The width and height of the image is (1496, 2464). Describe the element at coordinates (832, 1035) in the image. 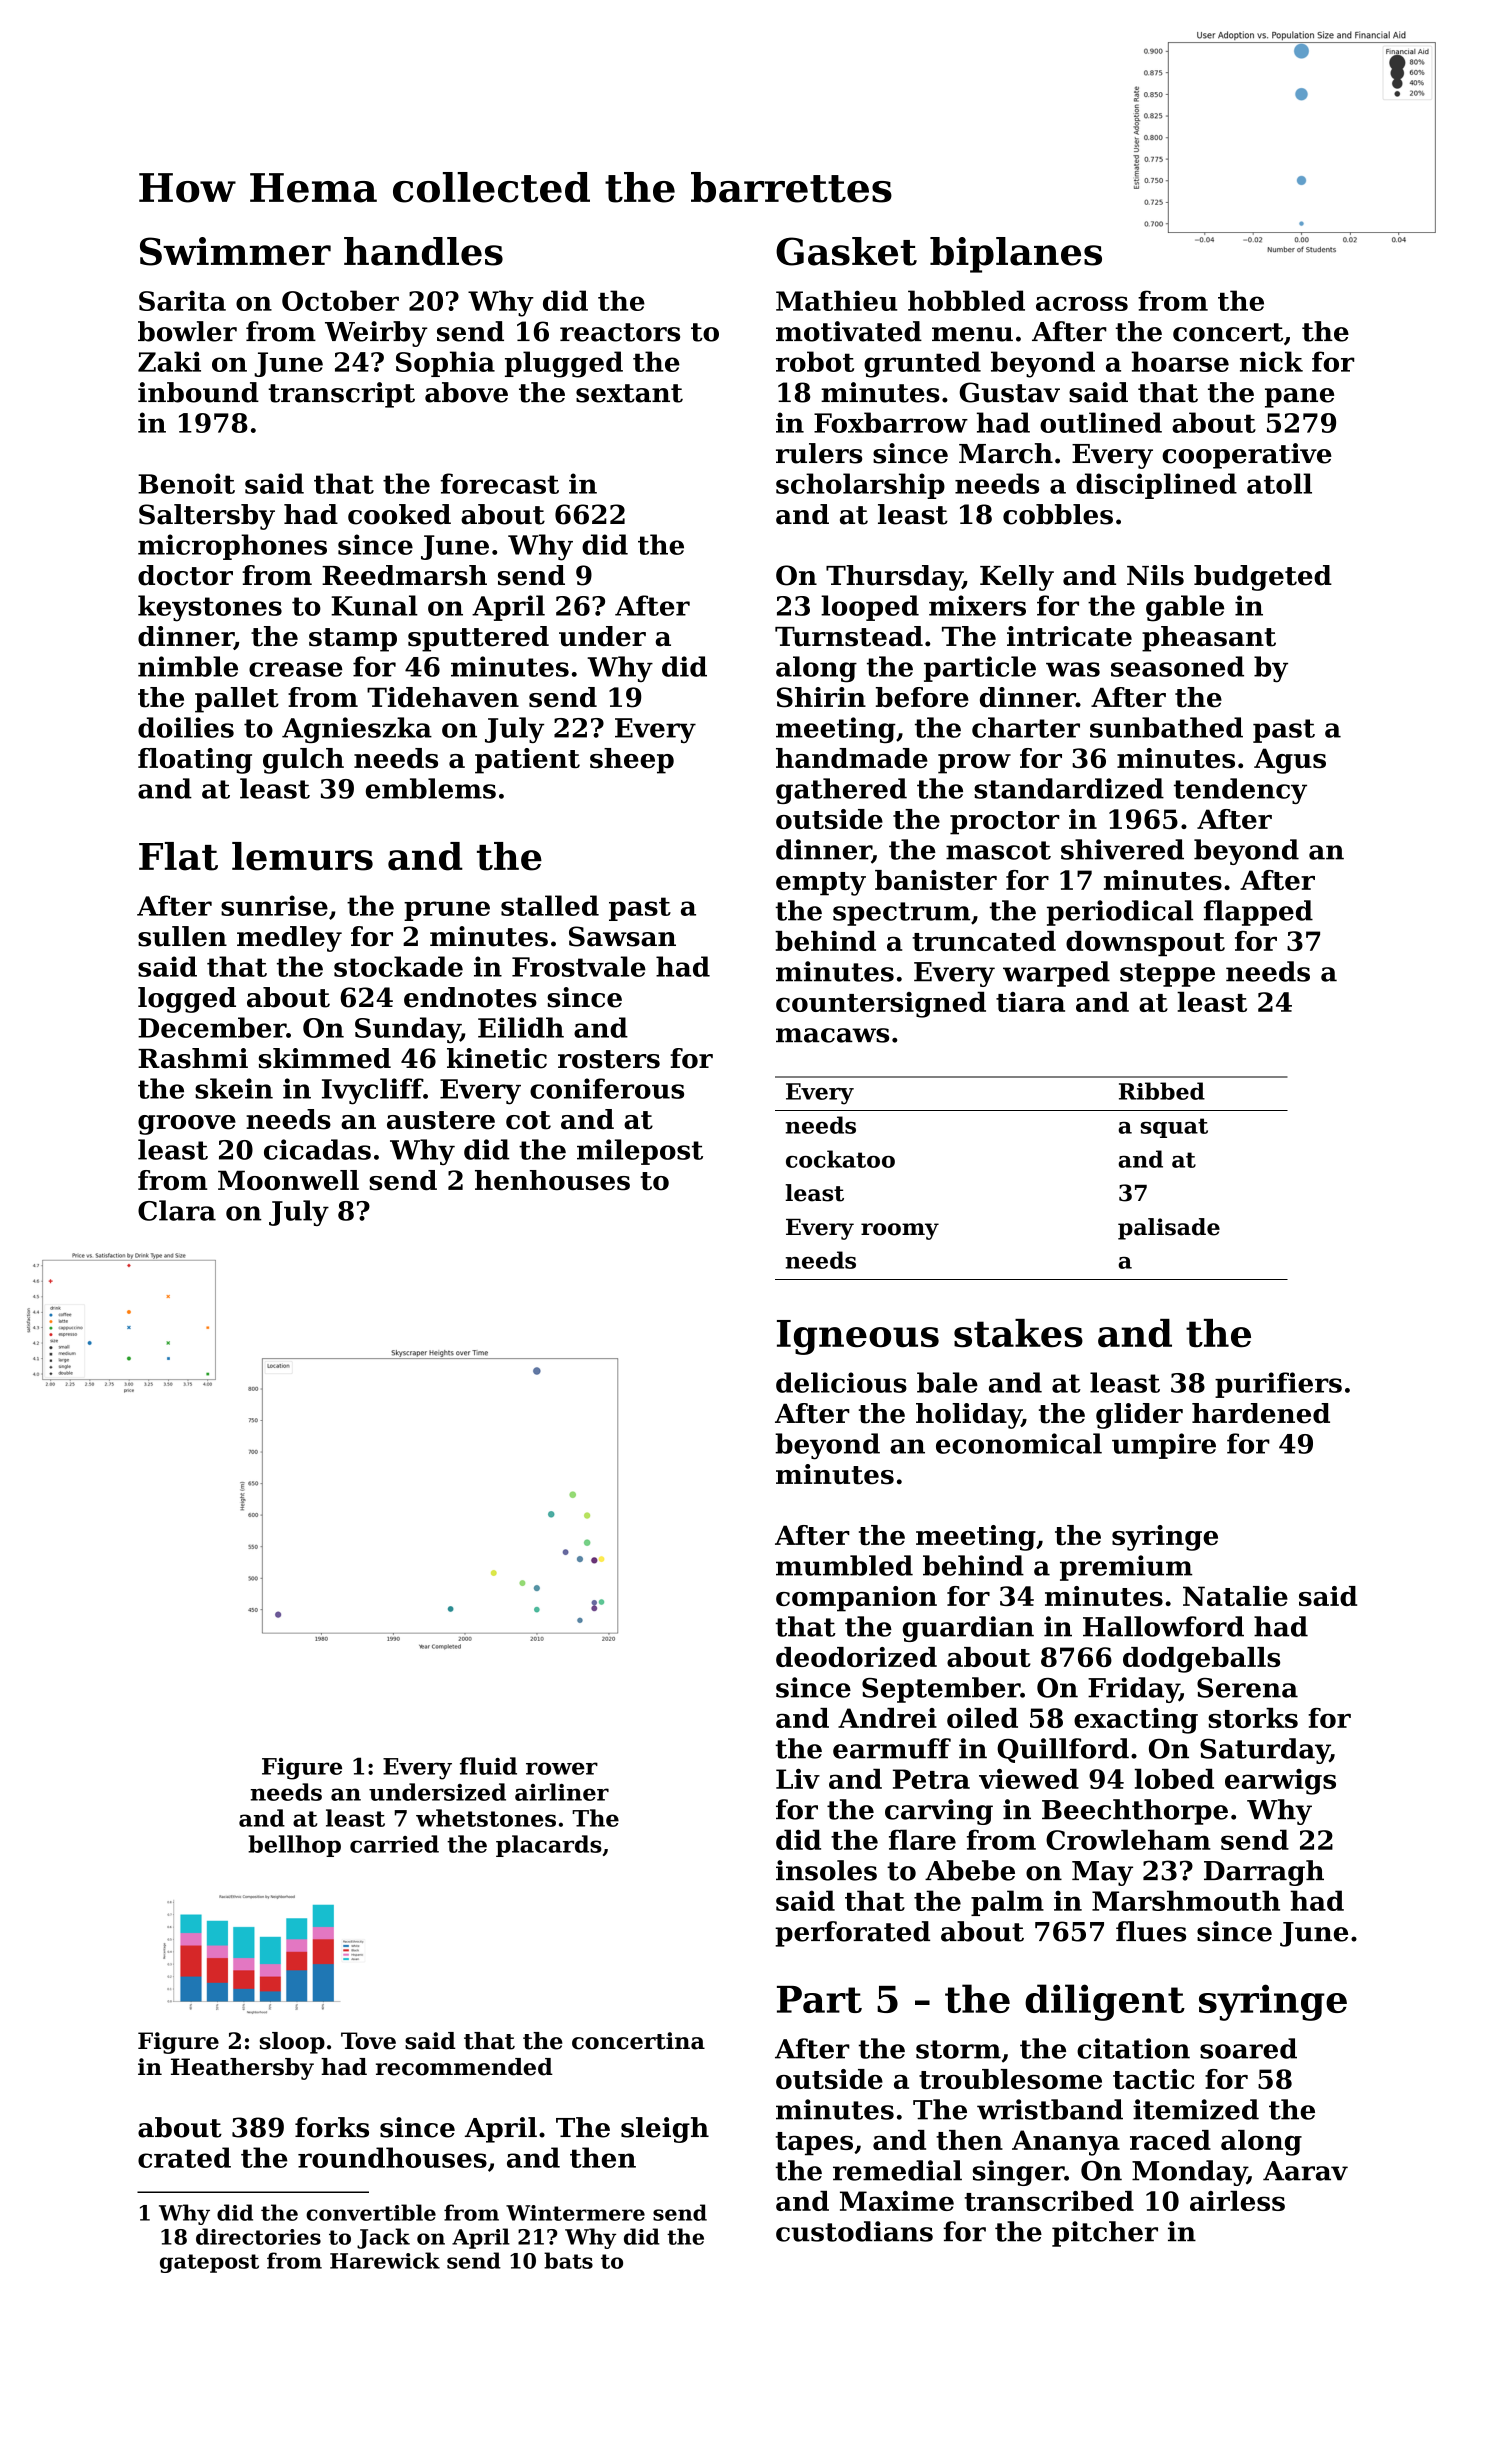

I see `macaws` at that location.
